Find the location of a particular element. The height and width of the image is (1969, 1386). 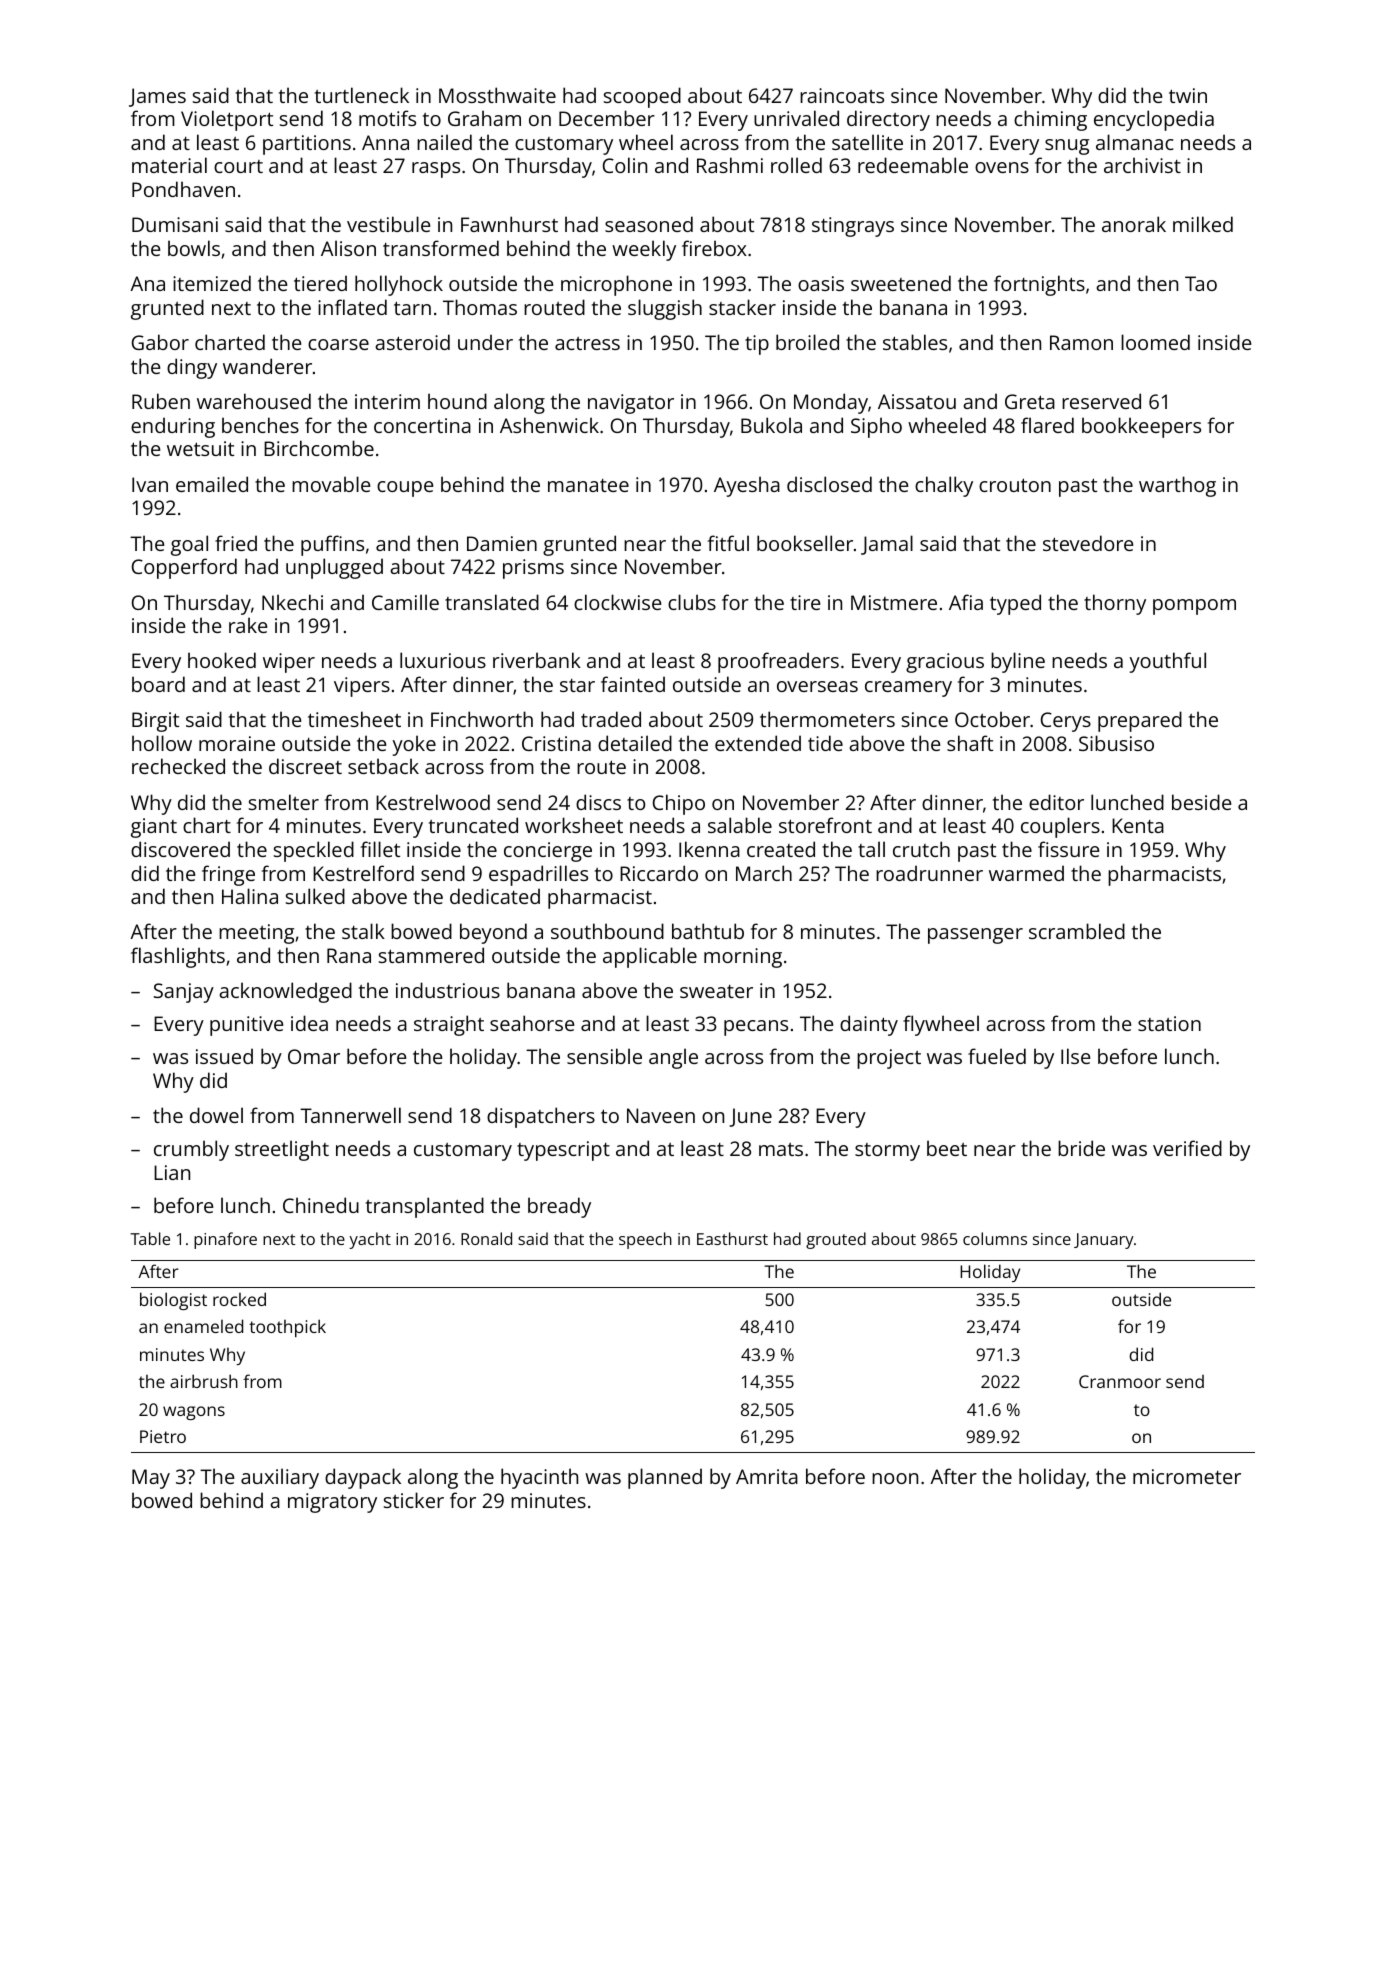

scrambled is located at coordinates (1077, 931).
